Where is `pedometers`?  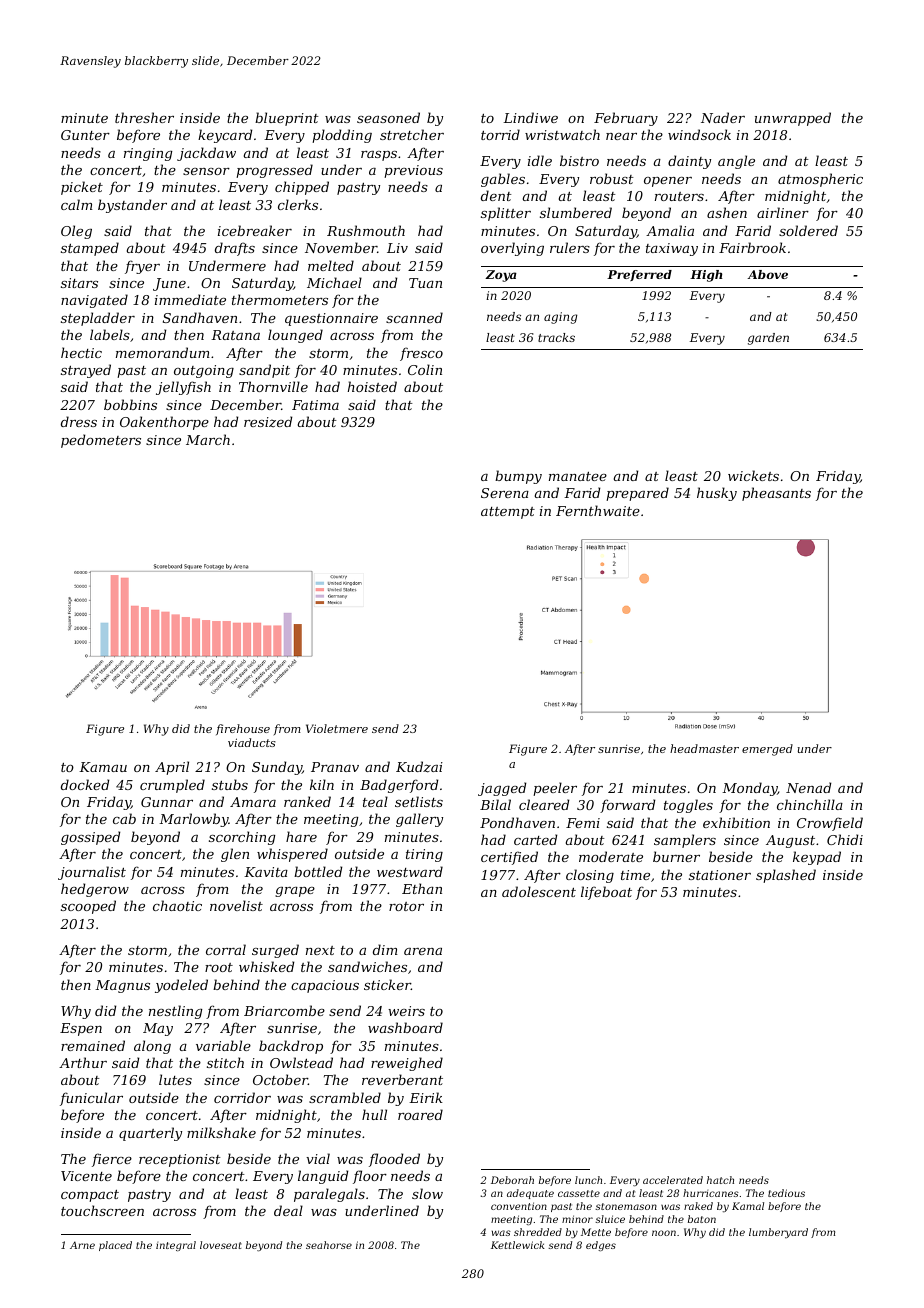
pedometers is located at coordinates (101, 441).
